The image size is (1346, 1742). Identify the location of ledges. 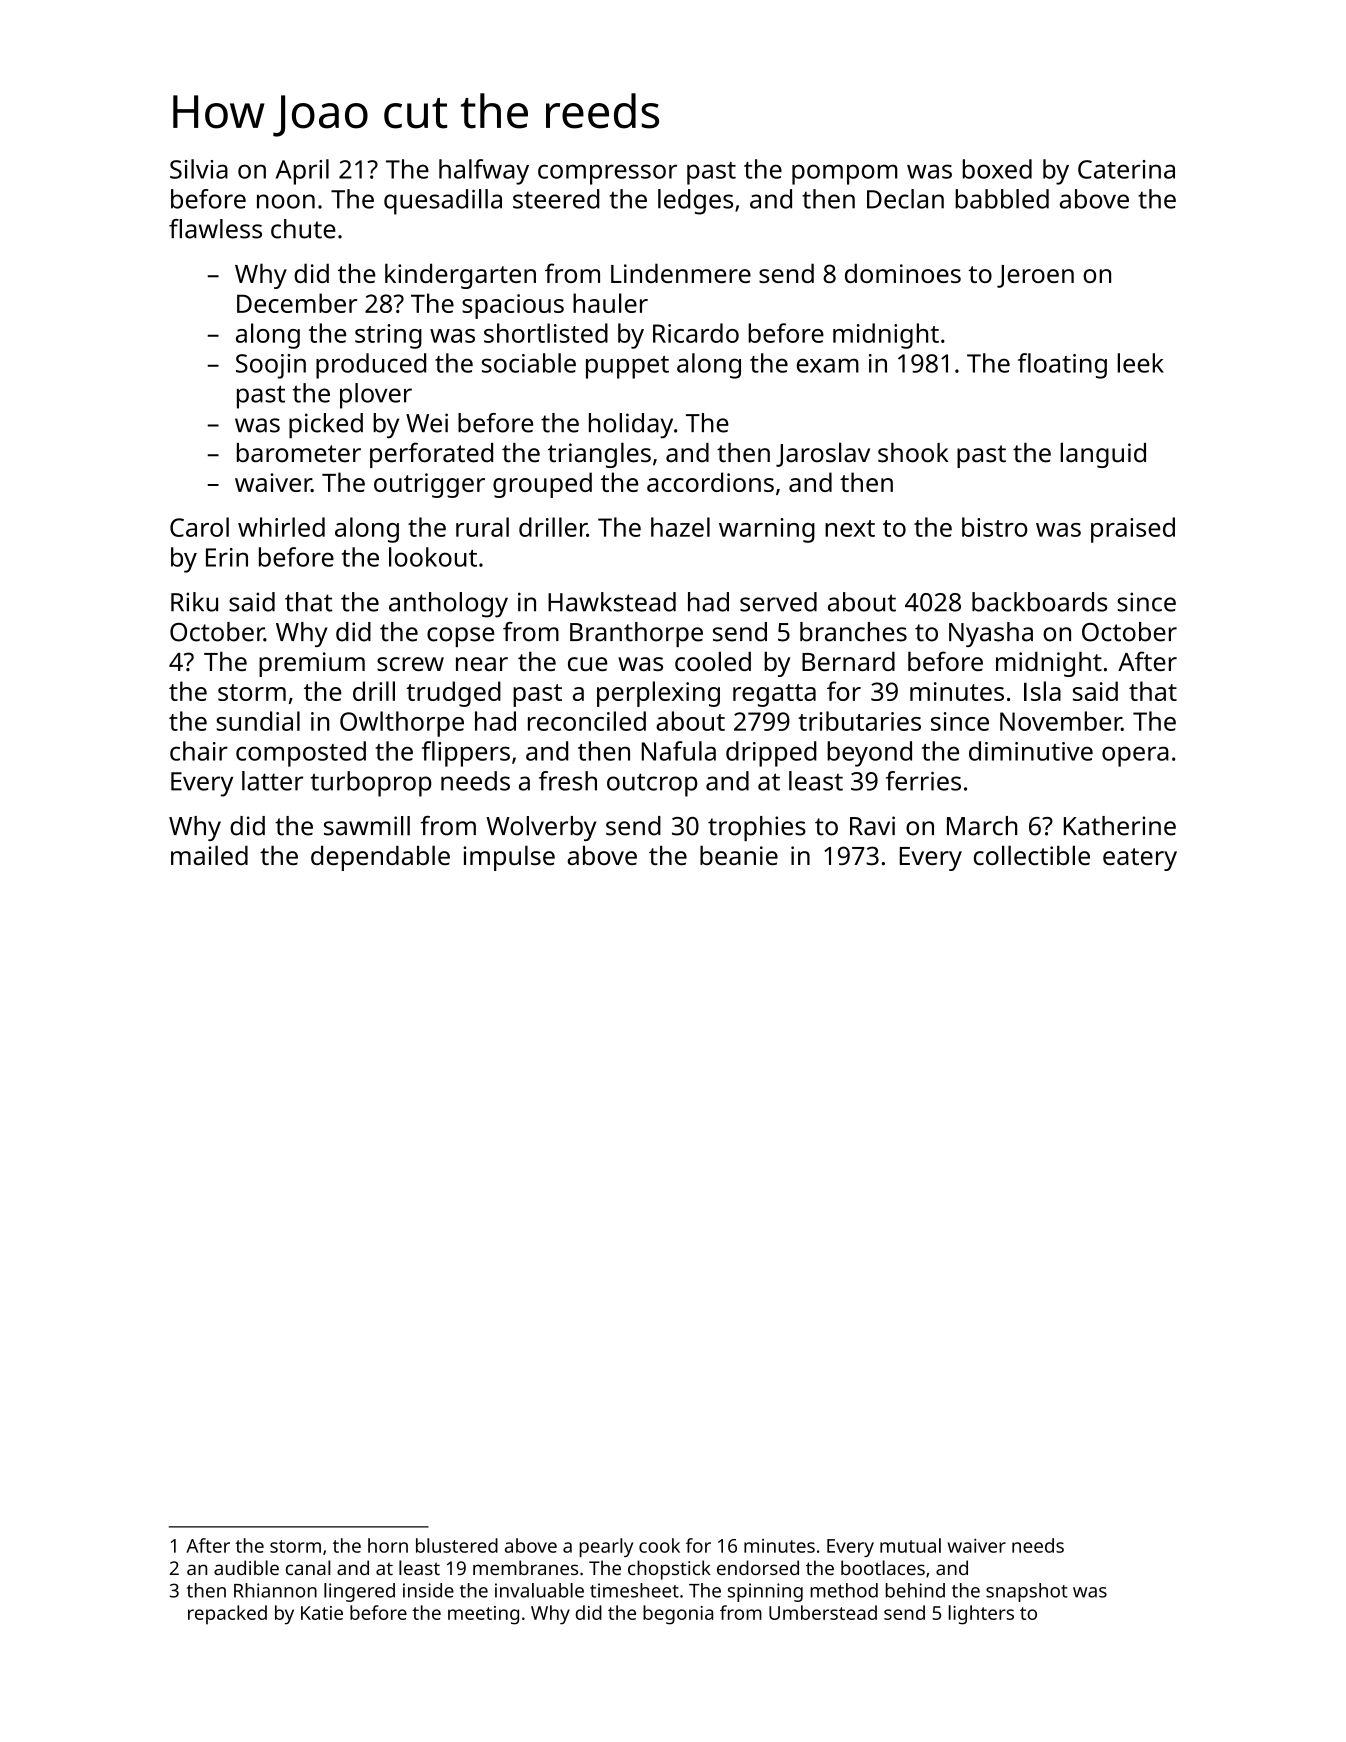
(695, 202).
